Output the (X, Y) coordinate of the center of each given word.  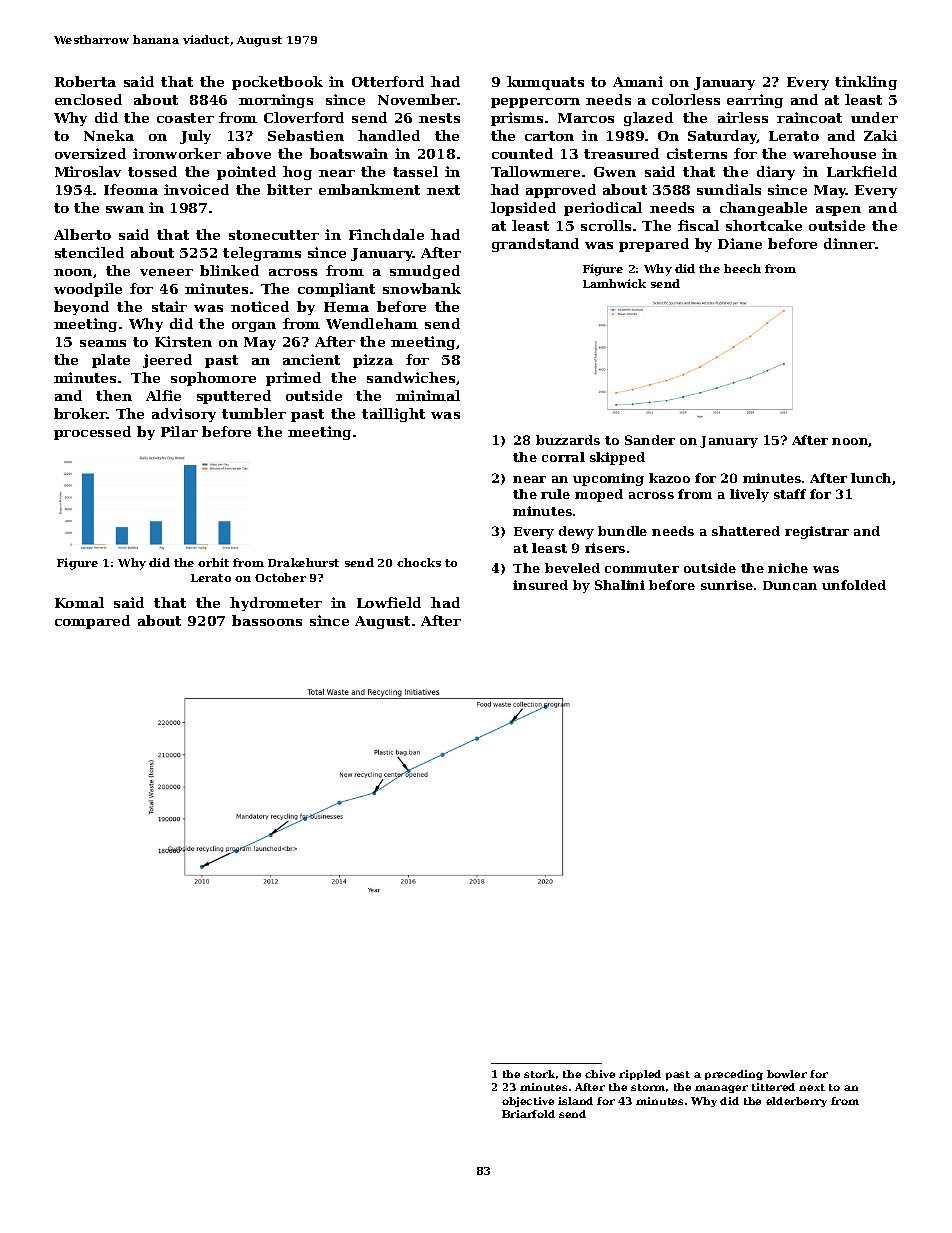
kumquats (545, 83)
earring (755, 101)
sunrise (727, 585)
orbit (213, 562)
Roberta (85, 81)
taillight (393, 415)
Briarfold (528, 1114)
